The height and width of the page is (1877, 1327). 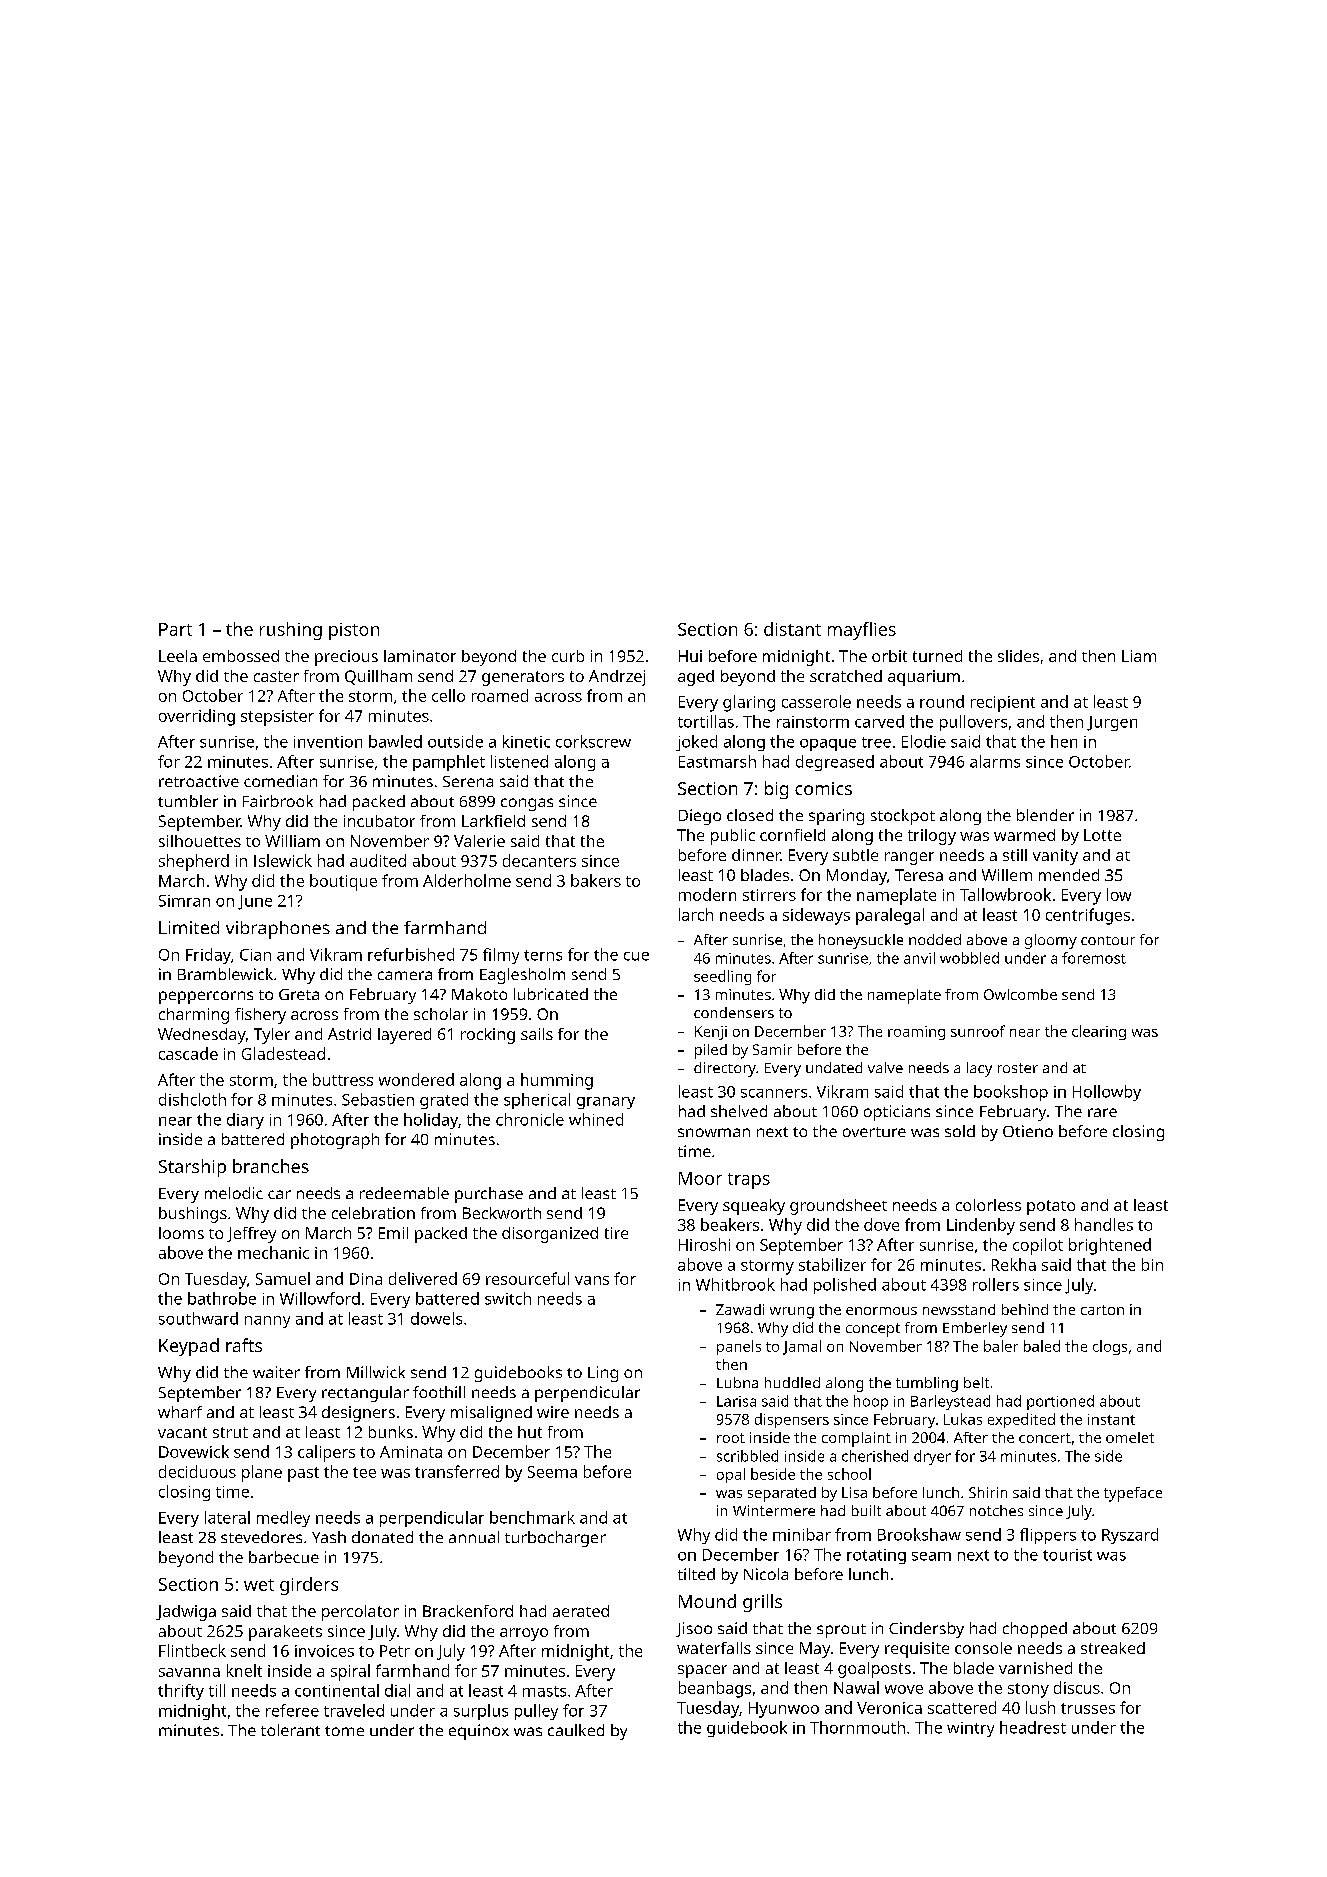 I want to click on Alderholme, so click(x=467, y=880).
